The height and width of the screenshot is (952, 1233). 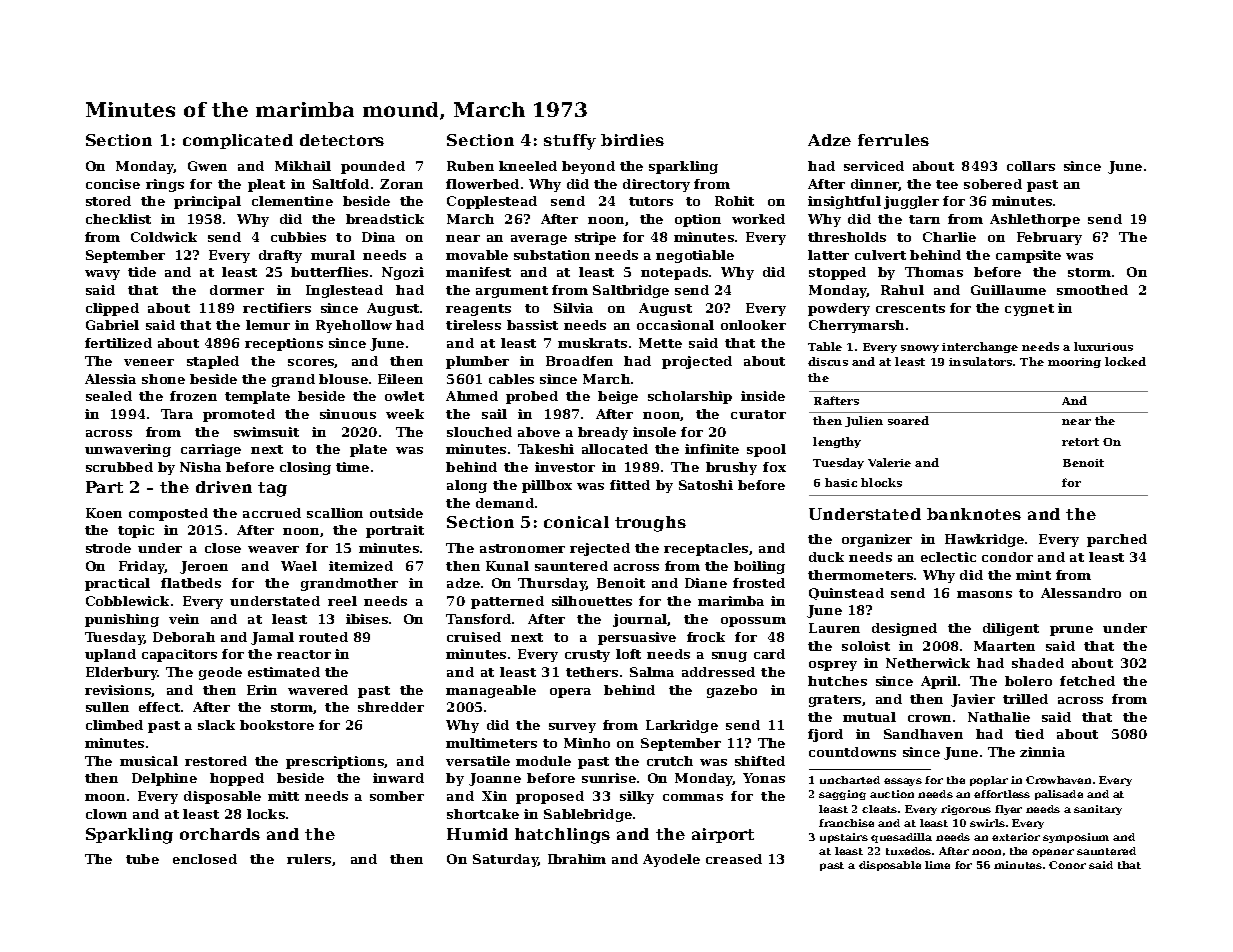 I want to click on Alessandro, so click(x=1081, y=593).
